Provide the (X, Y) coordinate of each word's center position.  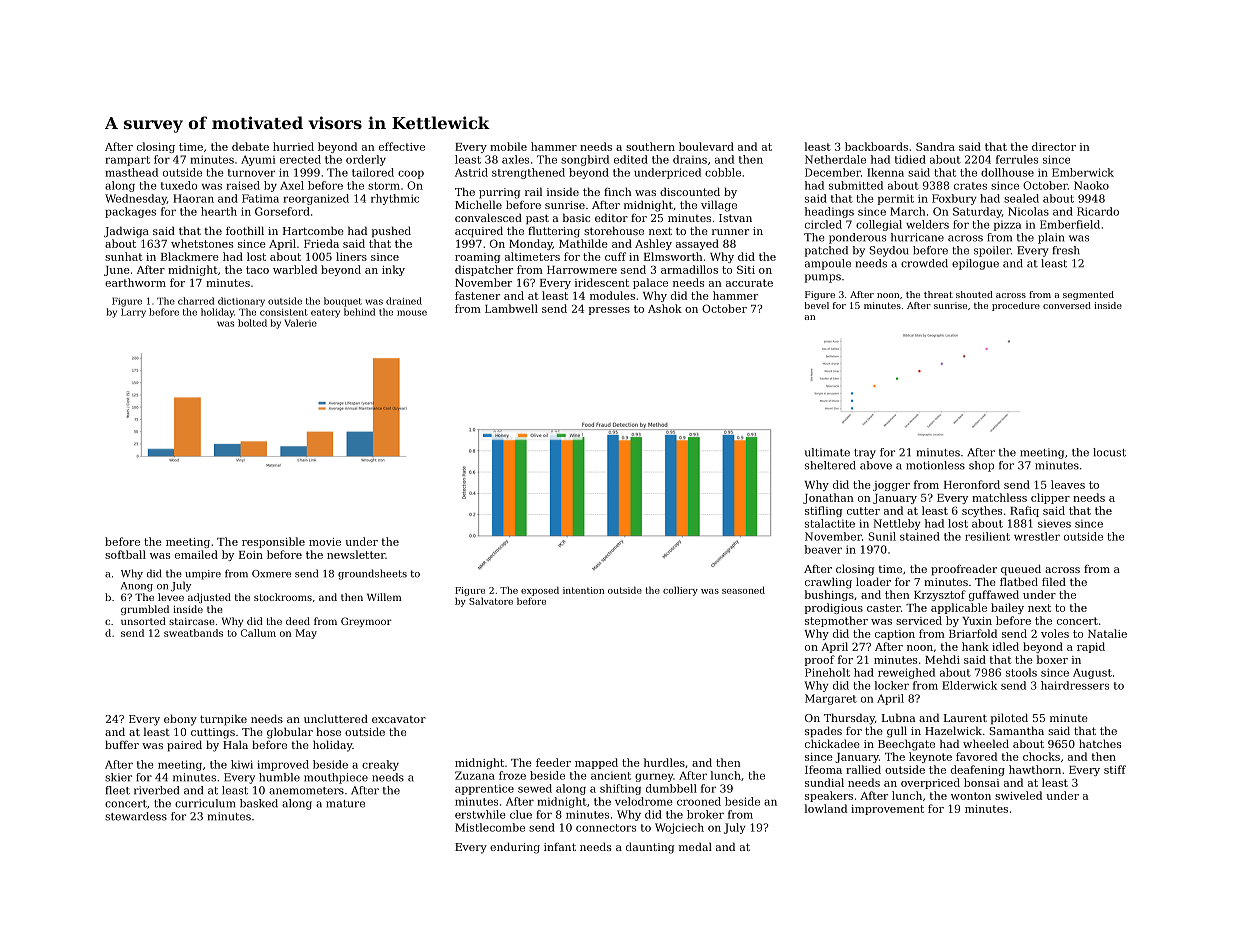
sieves (1054, 524)
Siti (746, 269)
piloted (1009, 719)
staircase (192, 621)
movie (325, 542)
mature (345, 804)
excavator (399, 719)
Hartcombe (313, 230)
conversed (1067, 305)
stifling (823, 511)
